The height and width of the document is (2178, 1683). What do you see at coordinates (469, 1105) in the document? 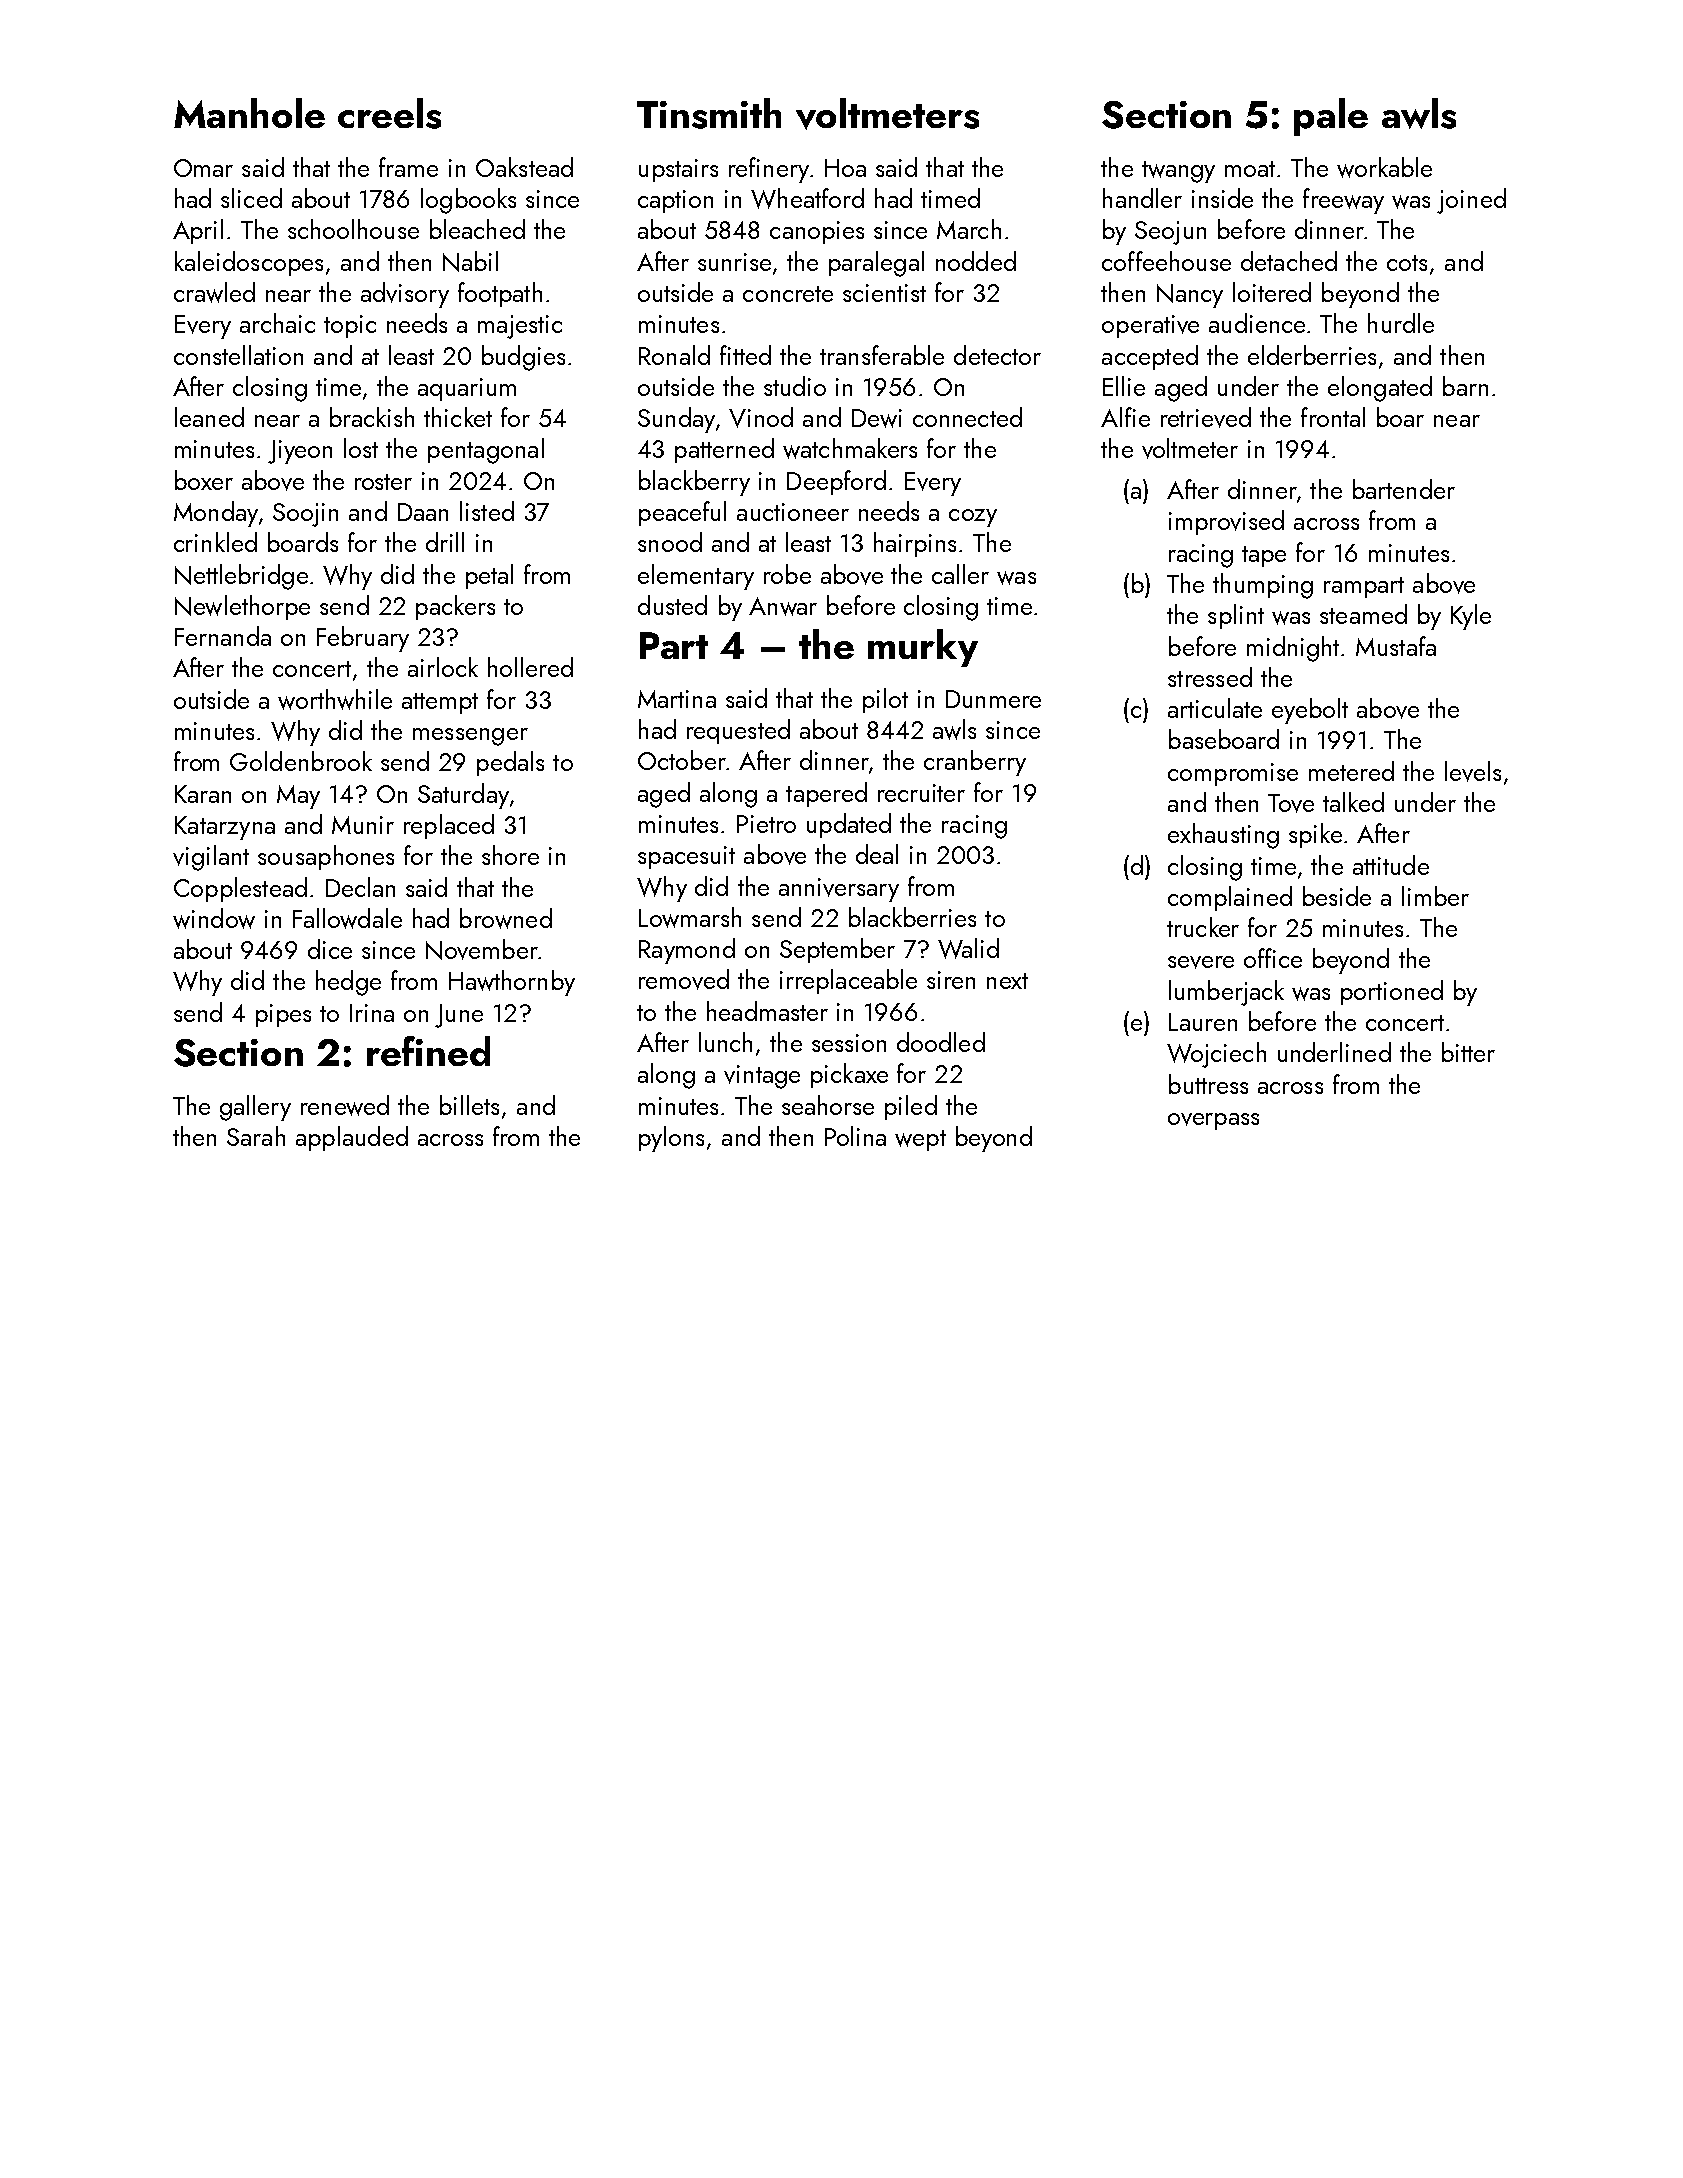
I see `billets` at bounding box center [469, 1105].
